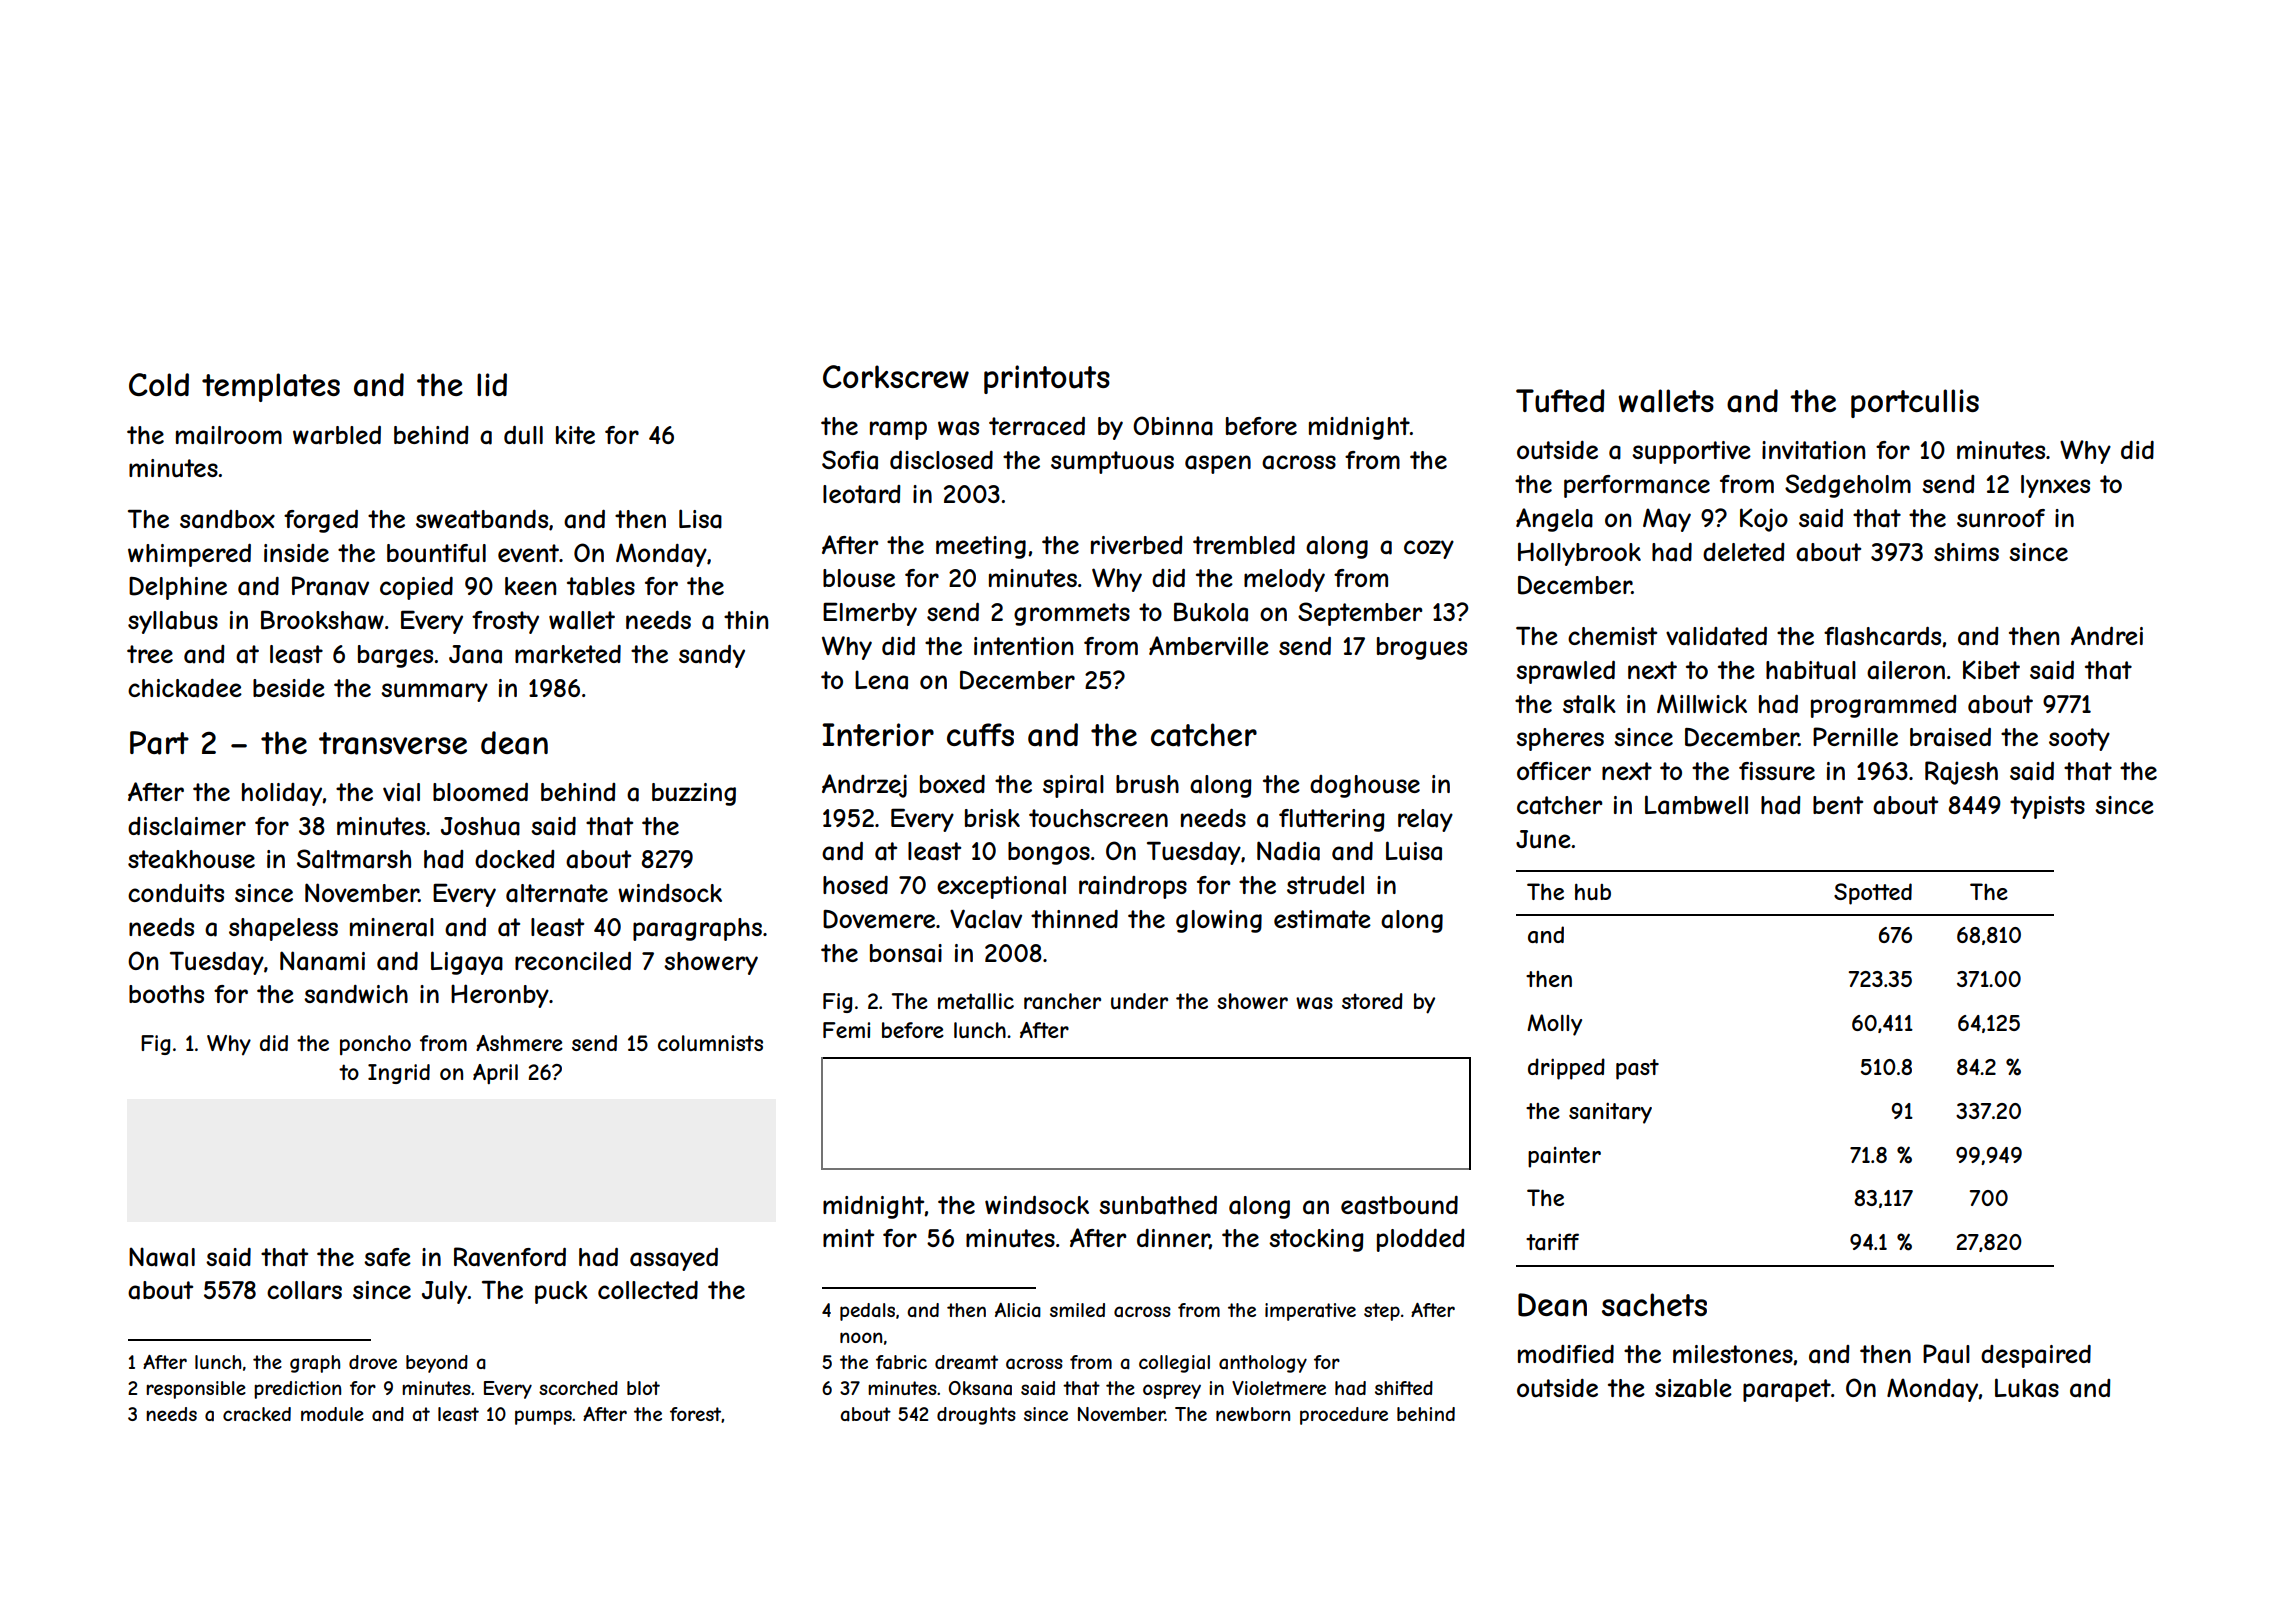  What do you see at coordinates (257, 1414) in the screenshot?
I see `cracked` at bounding box center [257, 1414].
